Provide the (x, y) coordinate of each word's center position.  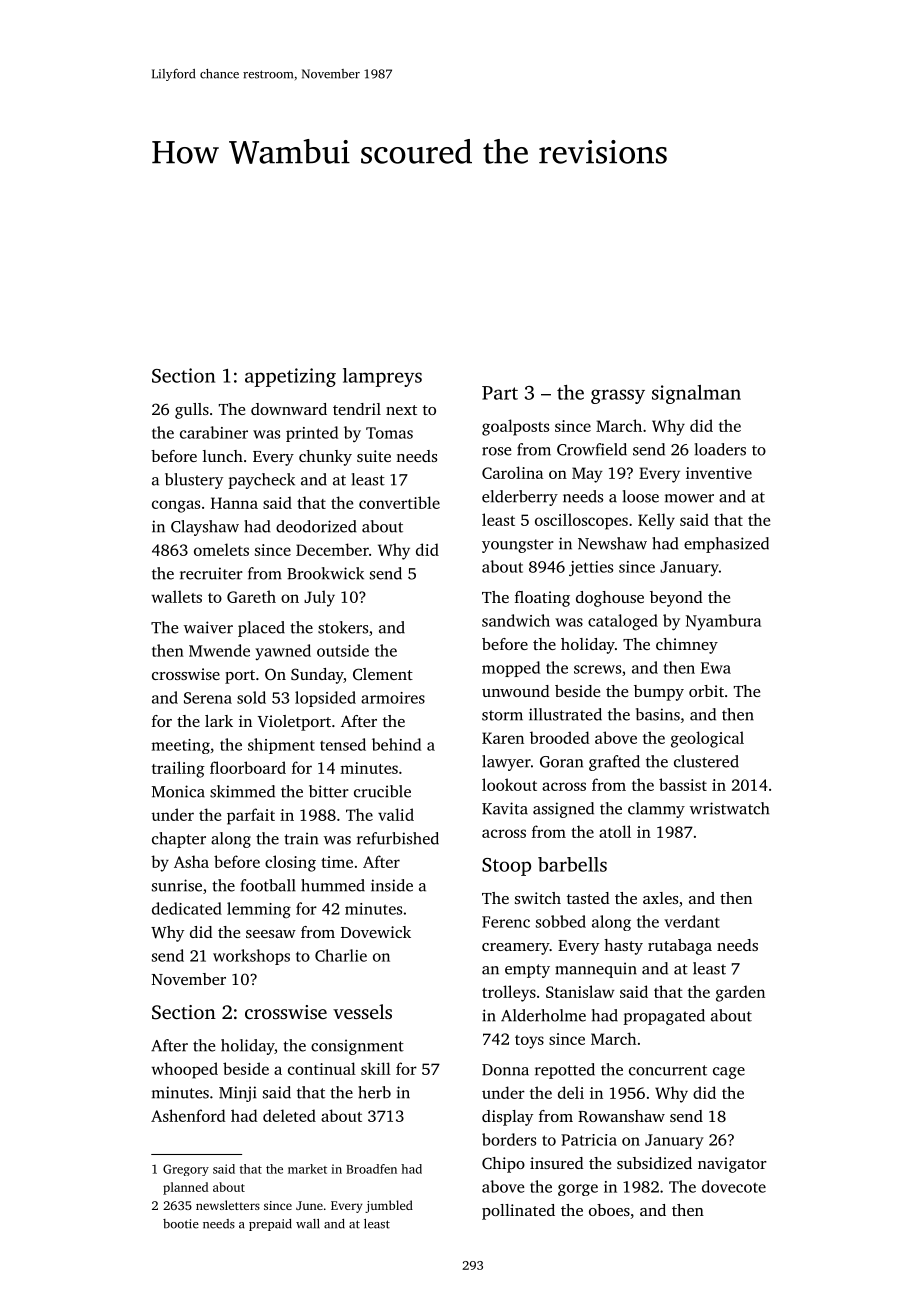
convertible (399, 502)
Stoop (506, 867)
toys (529, 1042)
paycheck (261, 481)
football (268, 885)
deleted (289, 1115)
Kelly (656, 521)
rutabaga (680, 947)
